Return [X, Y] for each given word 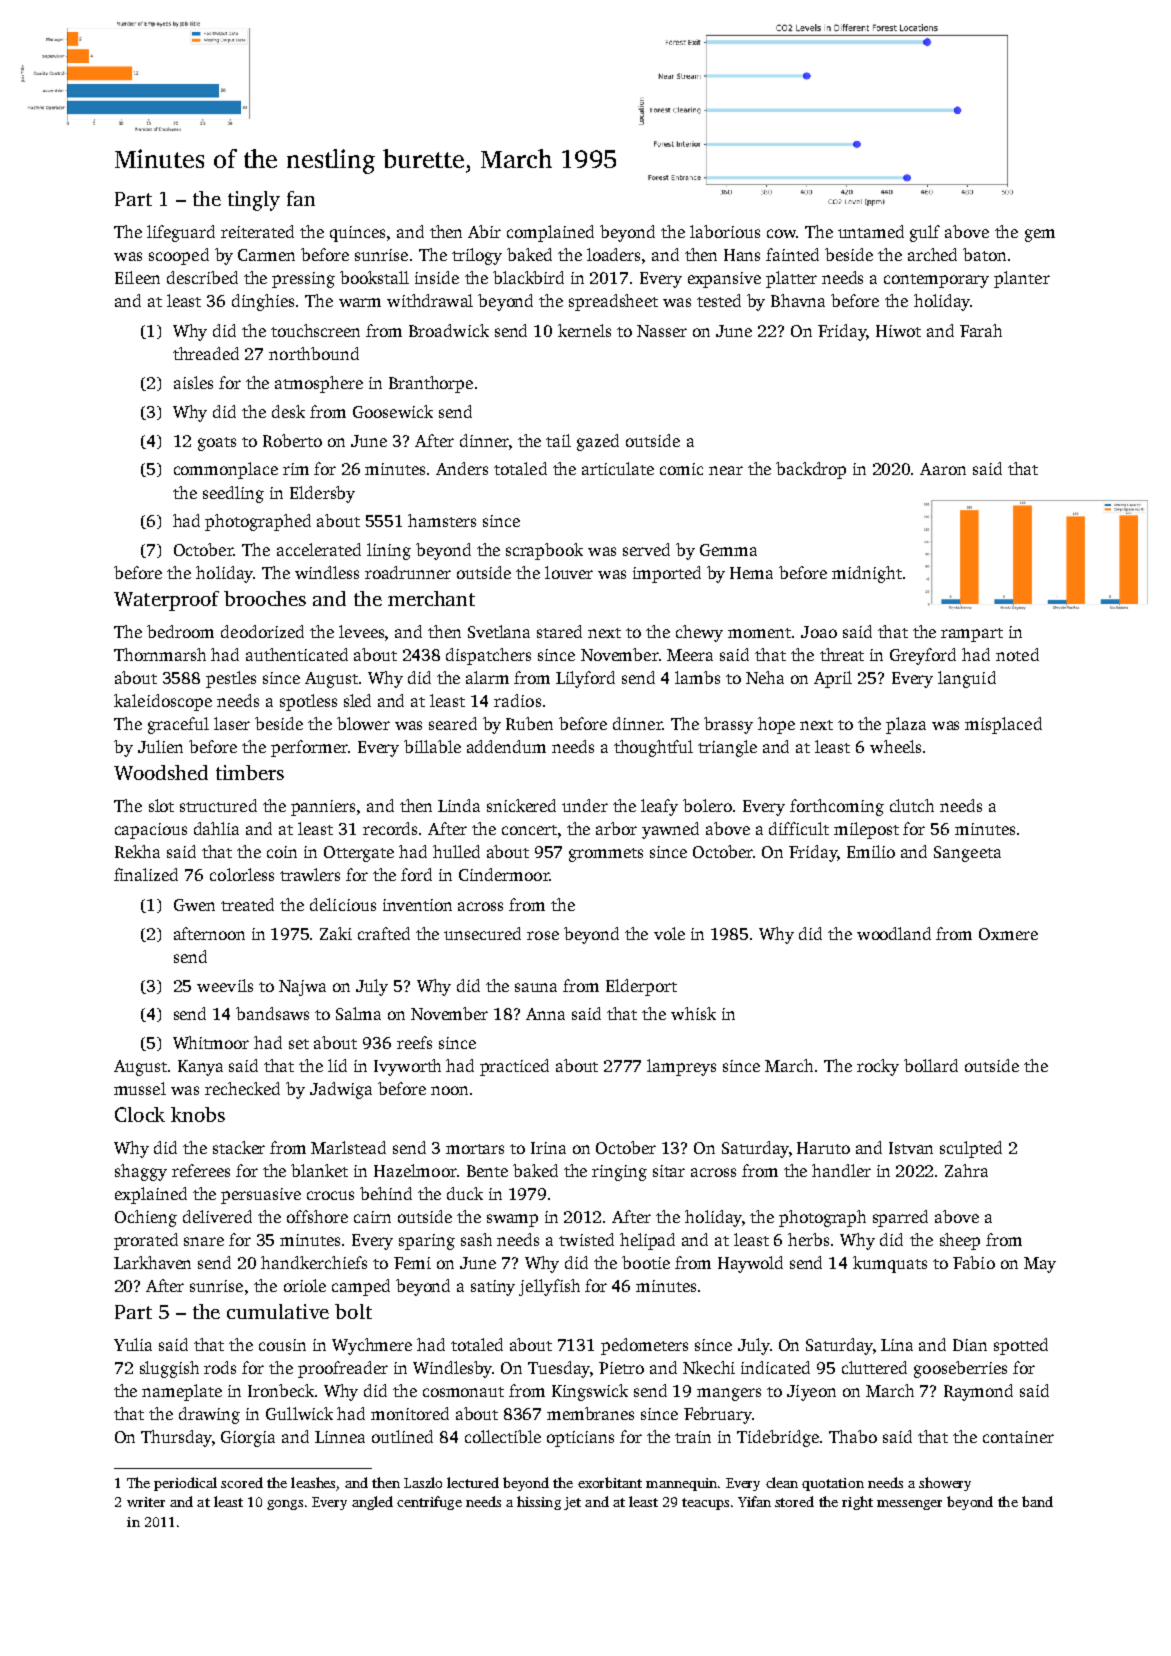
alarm [487, 677]
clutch [912, 805]
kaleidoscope [163, 702]
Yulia [133, 1344]
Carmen [266, 255]
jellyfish [549, 1287]
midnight [867, 574]
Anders [462, 468]
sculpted [971, 1149]
